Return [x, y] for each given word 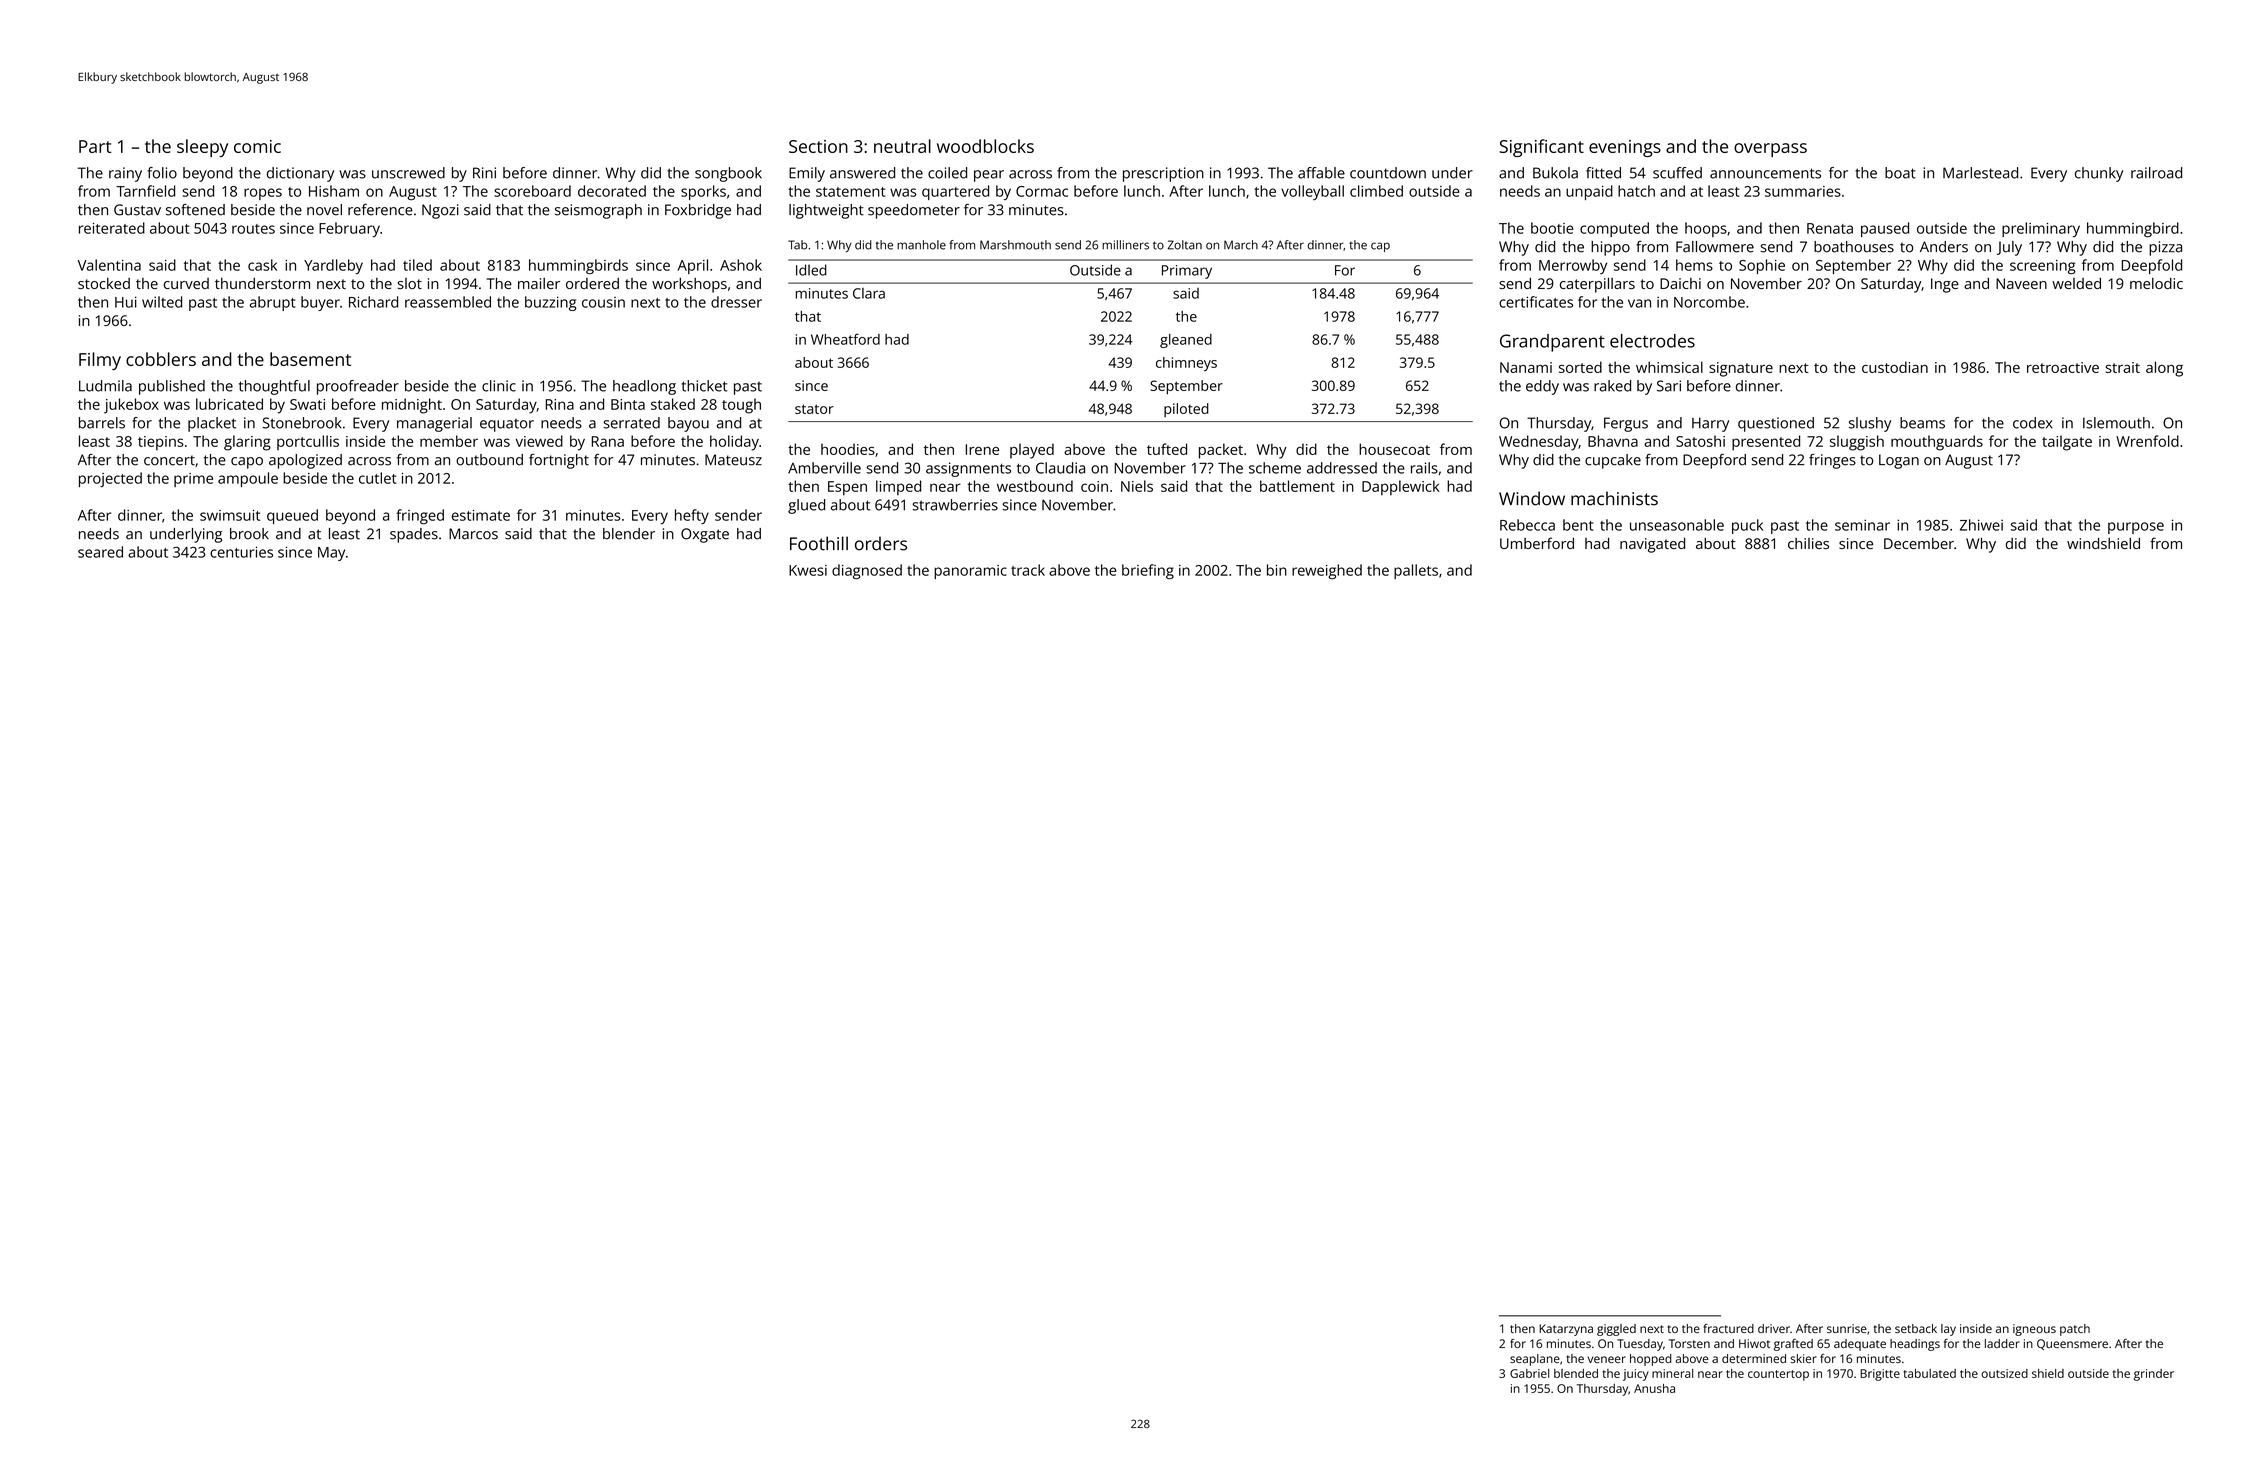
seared [100, 552]
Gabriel [1529, 1373]
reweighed [1327, 571]
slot [410, 283]
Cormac [1042, 191]
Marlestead [1980, 173]
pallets [1416, 571]
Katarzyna [1566, 1330]
